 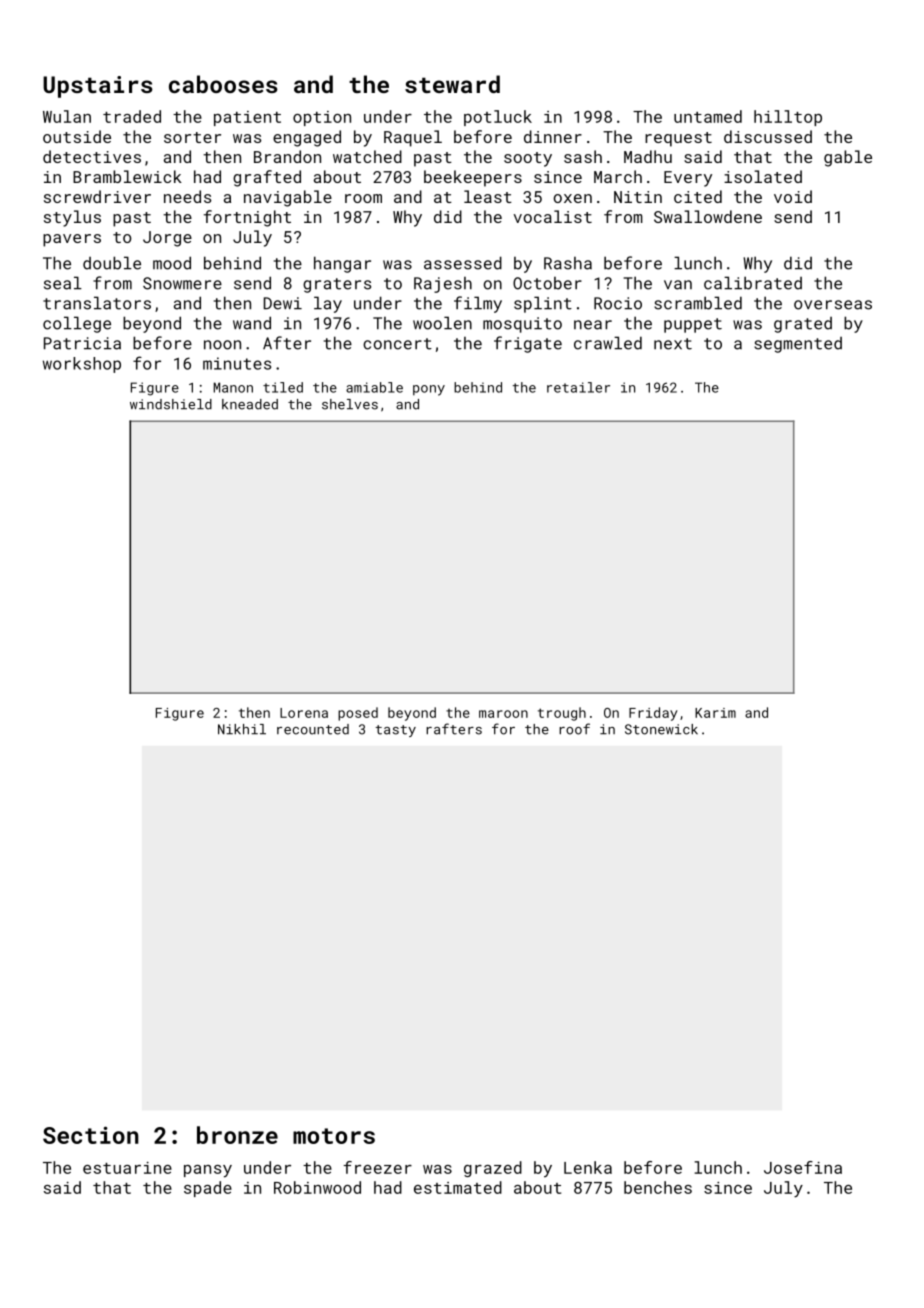 What do you see at coordinates (92, 156) in the page?
I see `detectives` at bounding box center [92, 156].
